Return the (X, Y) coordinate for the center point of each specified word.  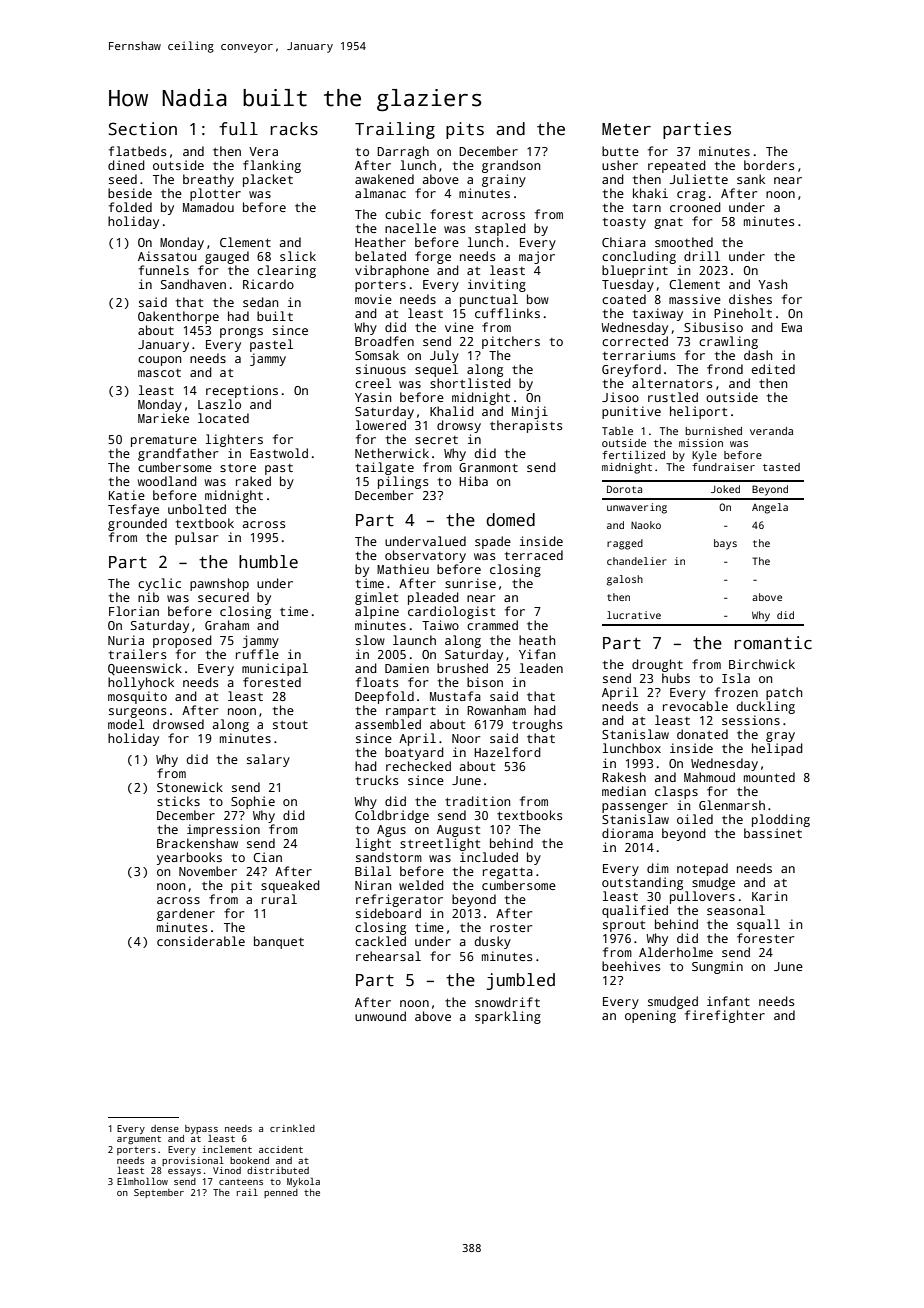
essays (184, 1172)
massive (695, 299)
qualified (635, 911)
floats (377, 682)
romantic (773, 643)
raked (253, 481)
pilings (403, 482)
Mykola (303, 1182)
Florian (134, 611)
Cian (267, 857)
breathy (208, 180)
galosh (625, 580)
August (458, 831)
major (537, 257)
